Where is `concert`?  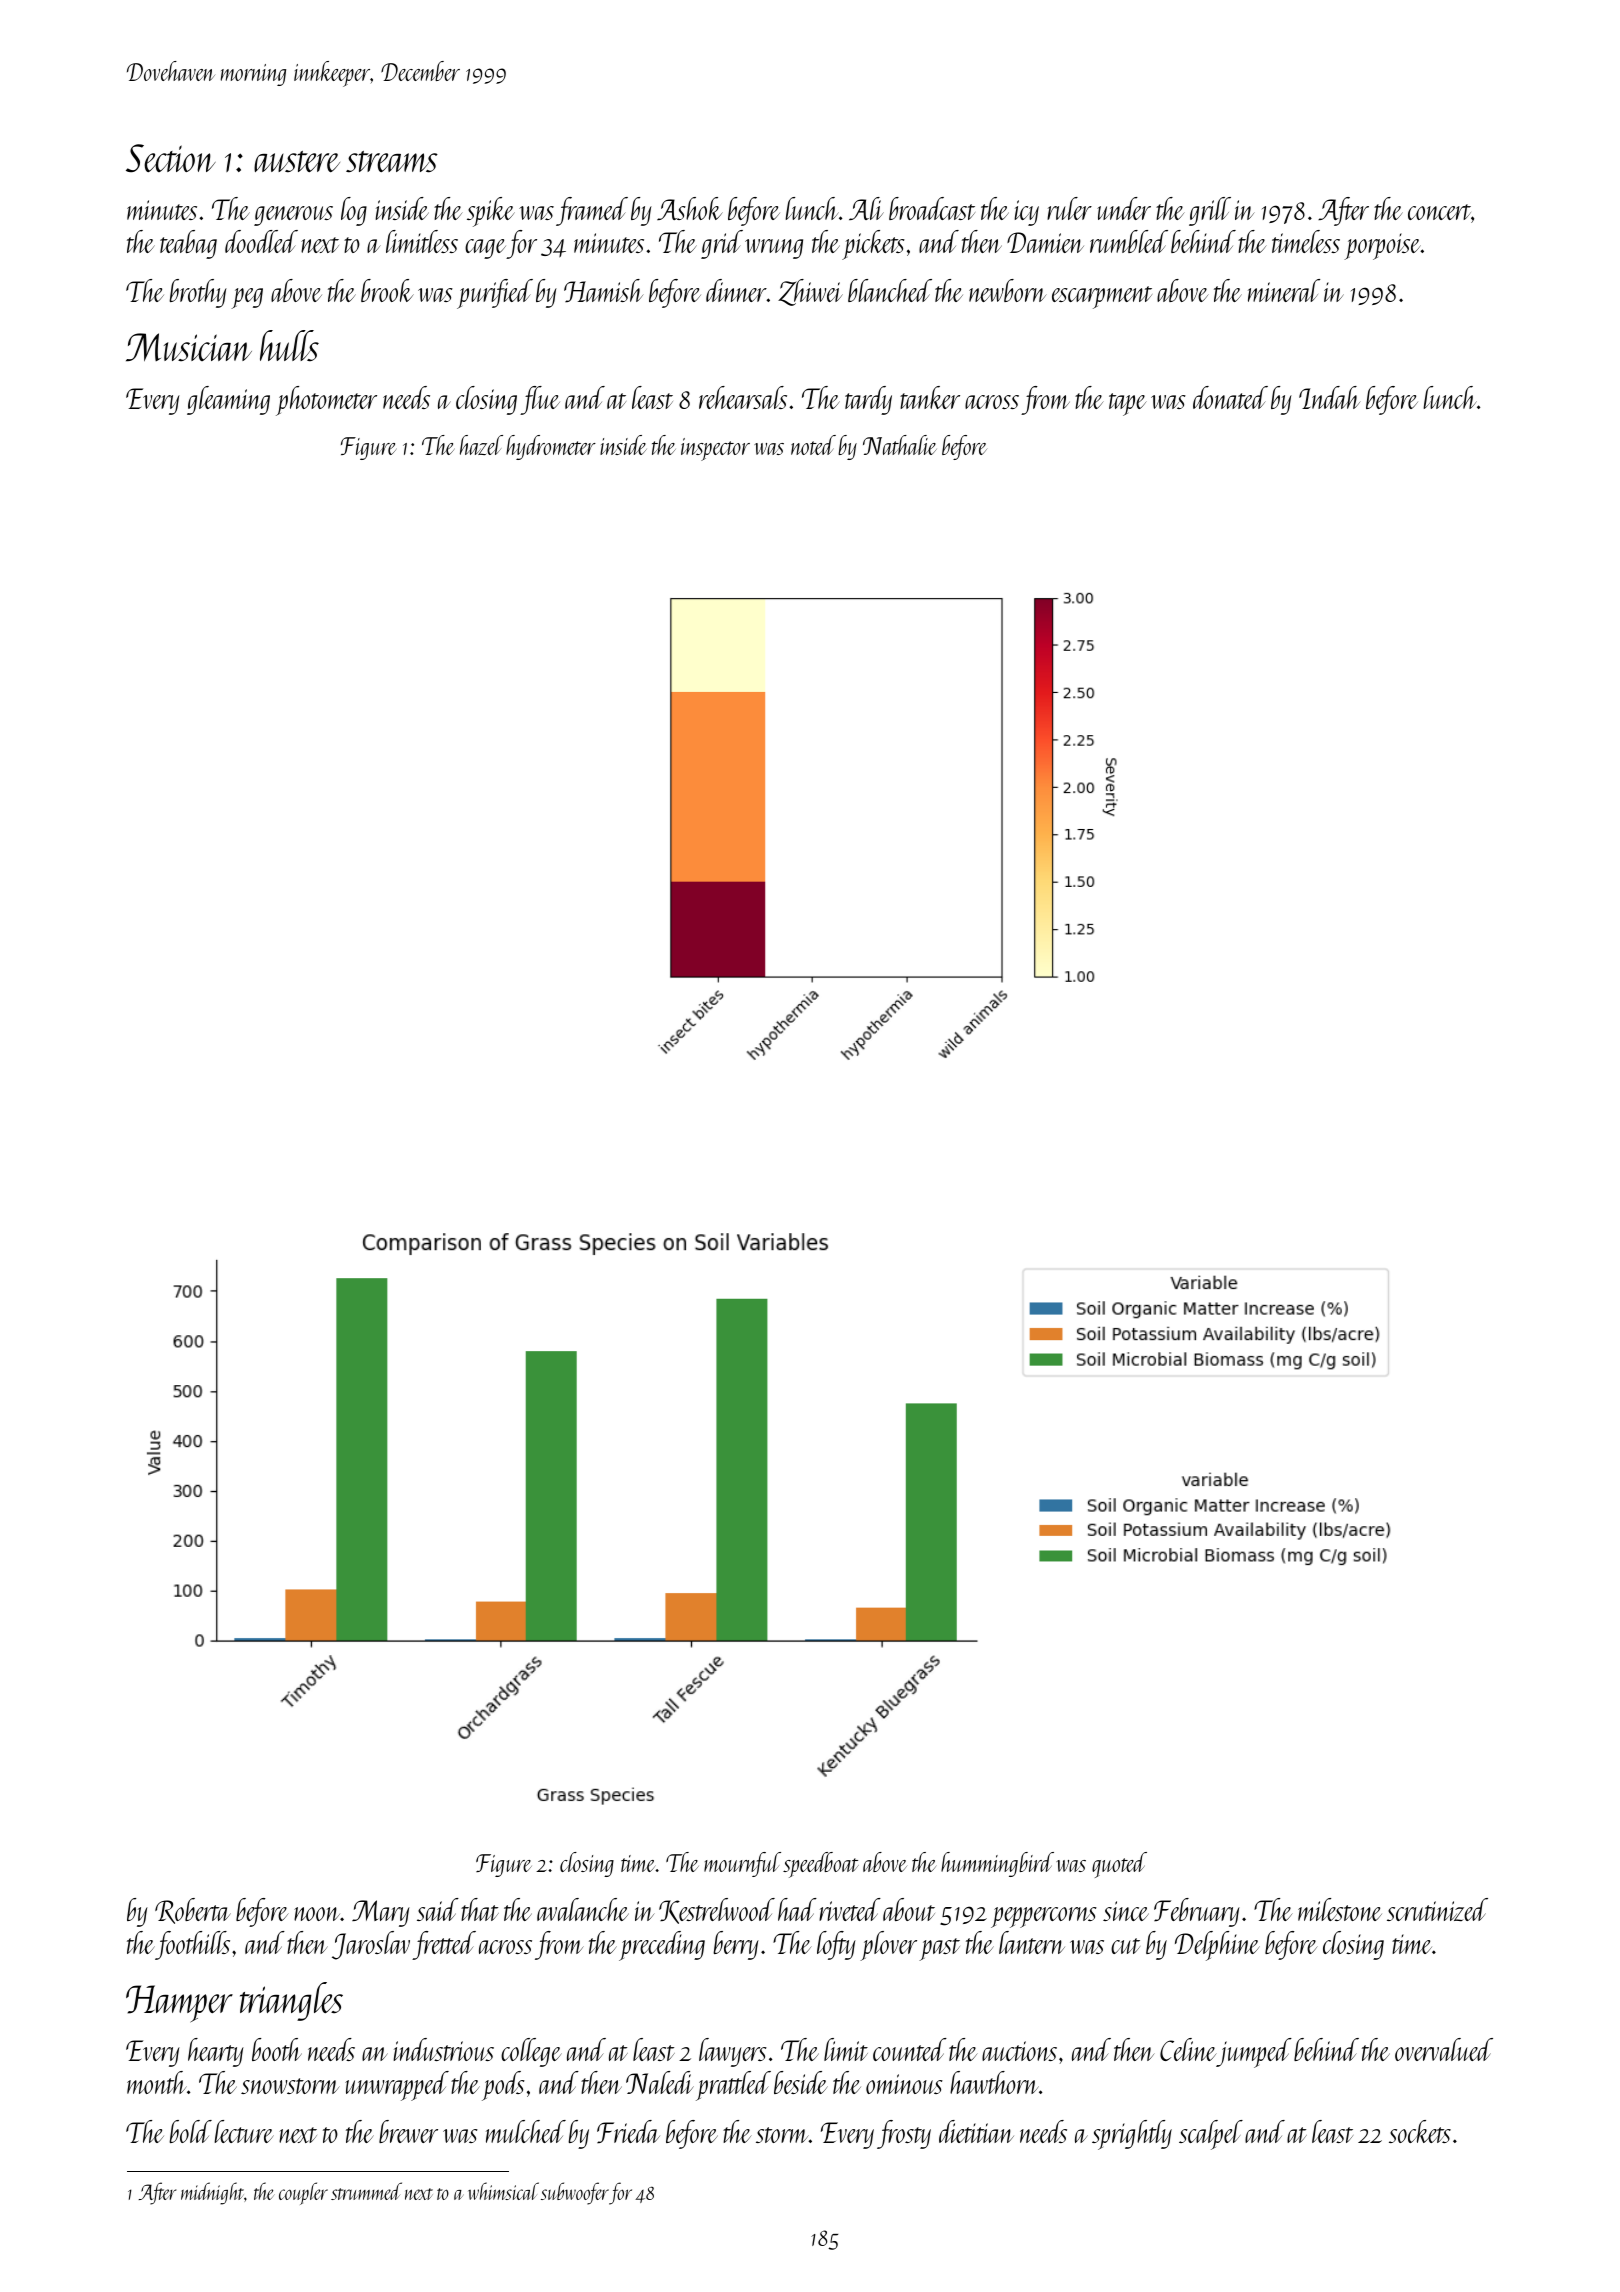 concert is located at coordinates (1439, 212).
